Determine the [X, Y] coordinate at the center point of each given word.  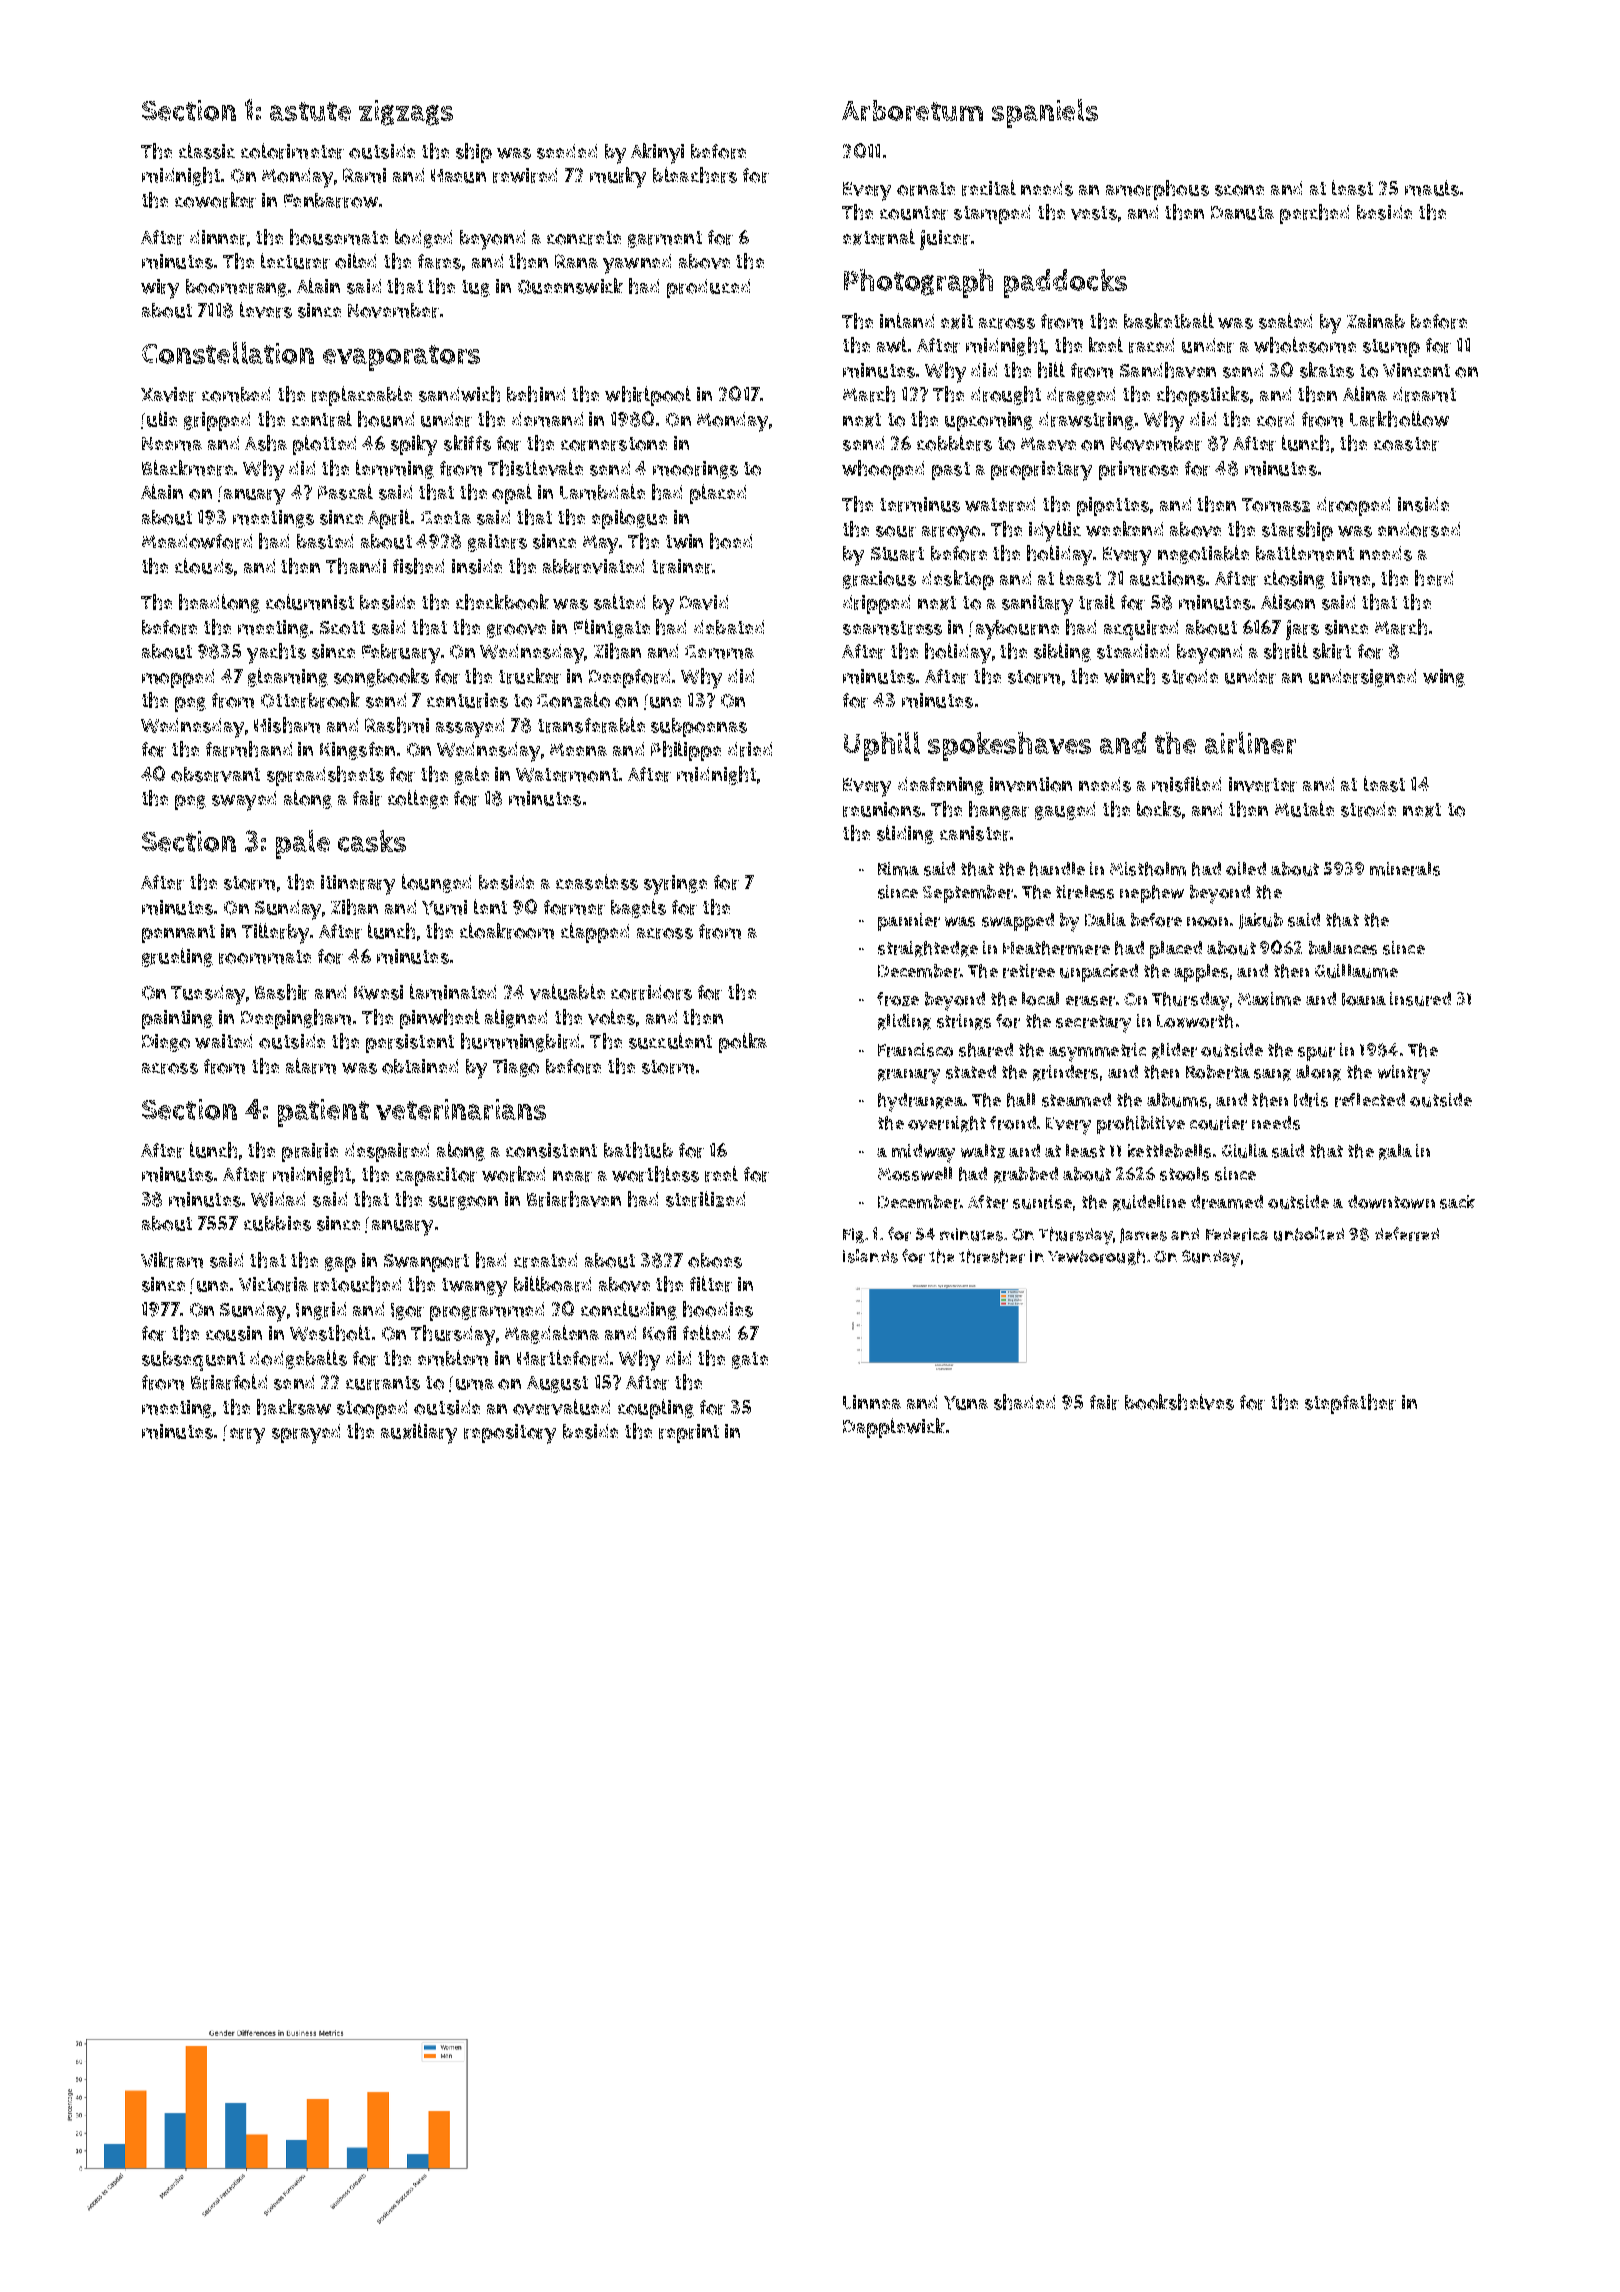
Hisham [287, 725]
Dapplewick [894, 1428]
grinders [1065, 1073]
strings [964, 1022]
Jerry [244, 1434]
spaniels [1045, 113]
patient [323, 1113]
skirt [1332, 651]
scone [1239, 190]
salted [619, 602]
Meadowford [197, 541]
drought [1006, 395]
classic [207, 151]
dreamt [1424, 394]
